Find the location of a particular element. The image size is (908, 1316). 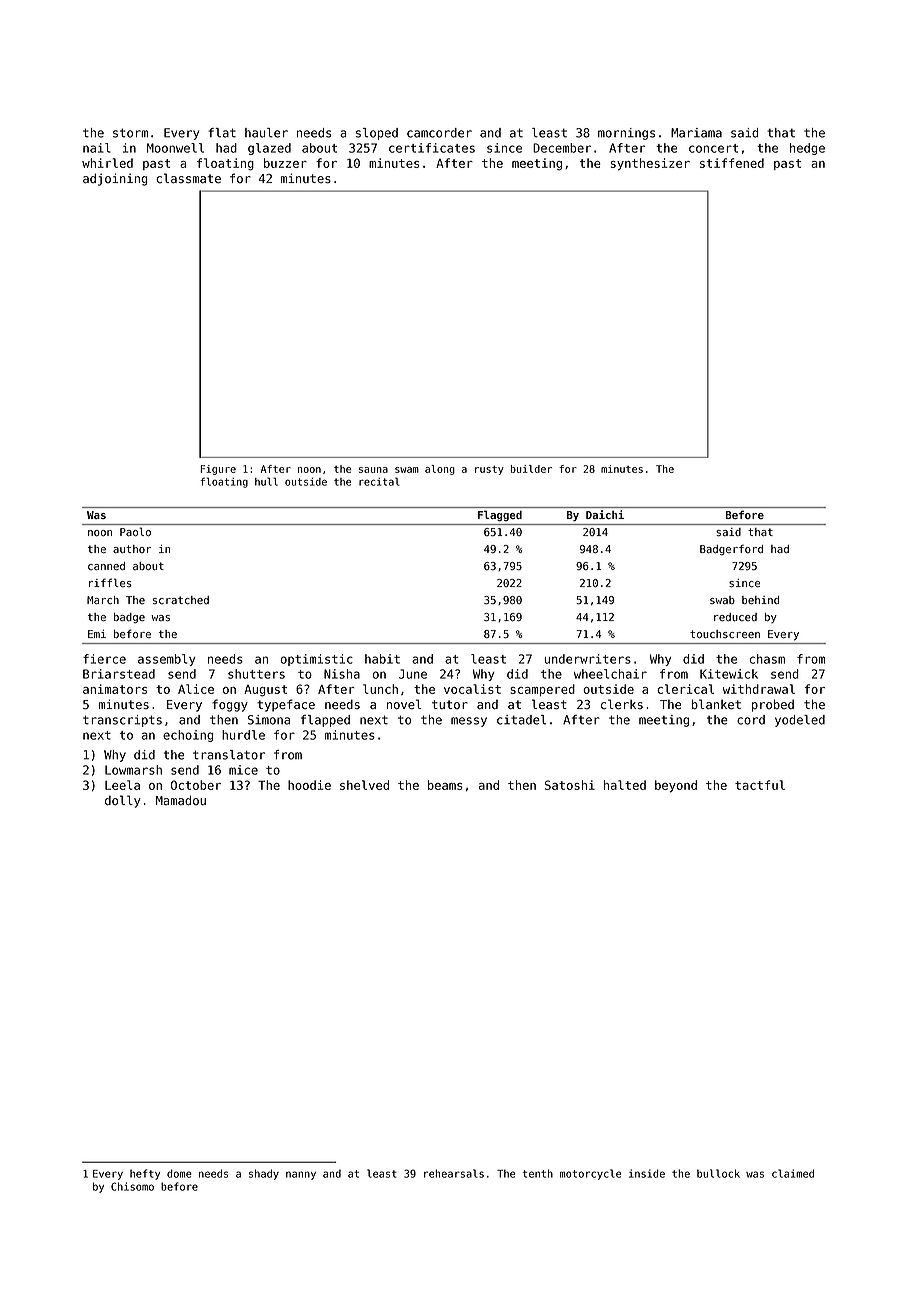

beyond is located at coordinates (676, 786).
